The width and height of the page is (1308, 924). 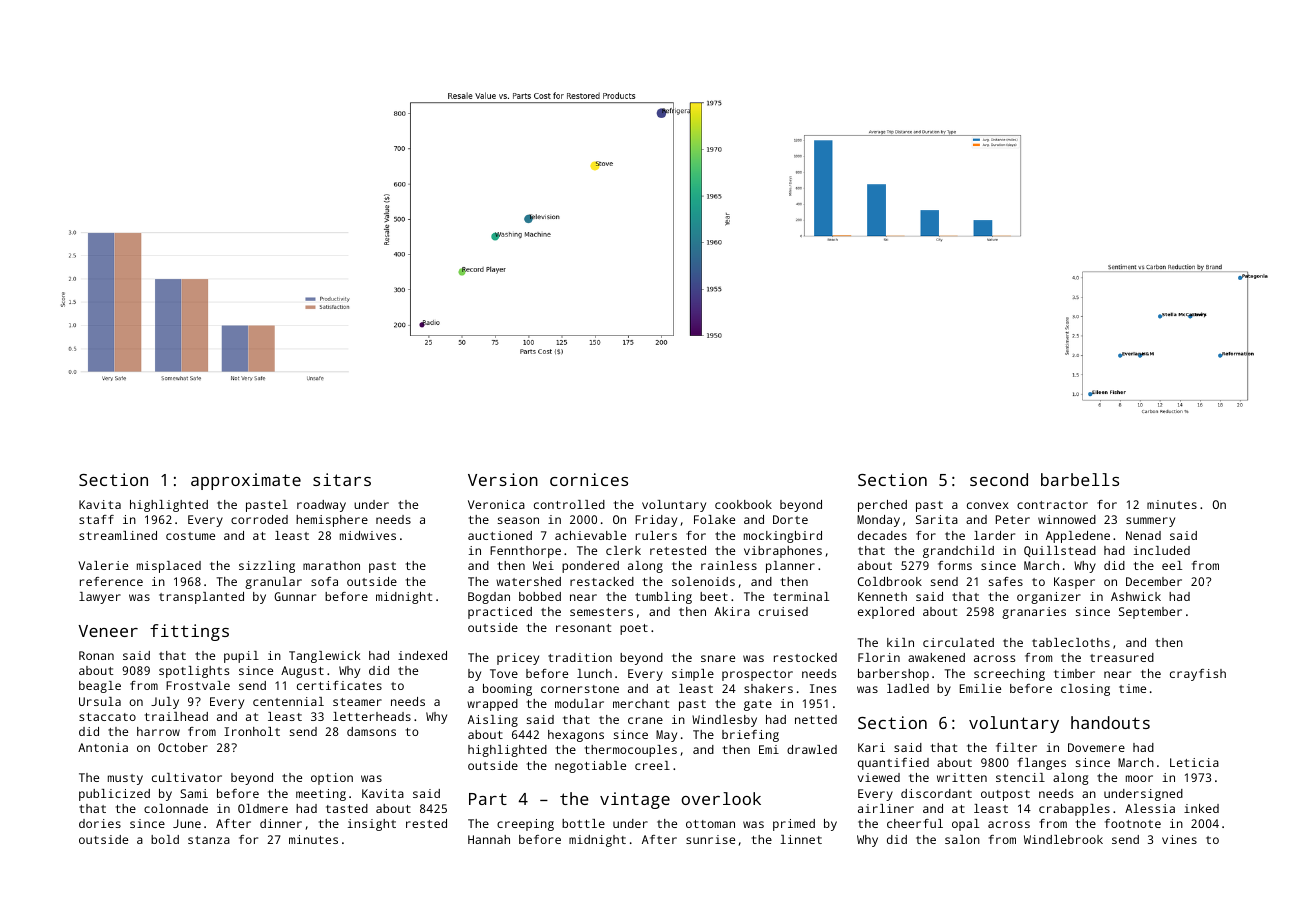 I want to click on semesters, so click(x=601, y=612).
